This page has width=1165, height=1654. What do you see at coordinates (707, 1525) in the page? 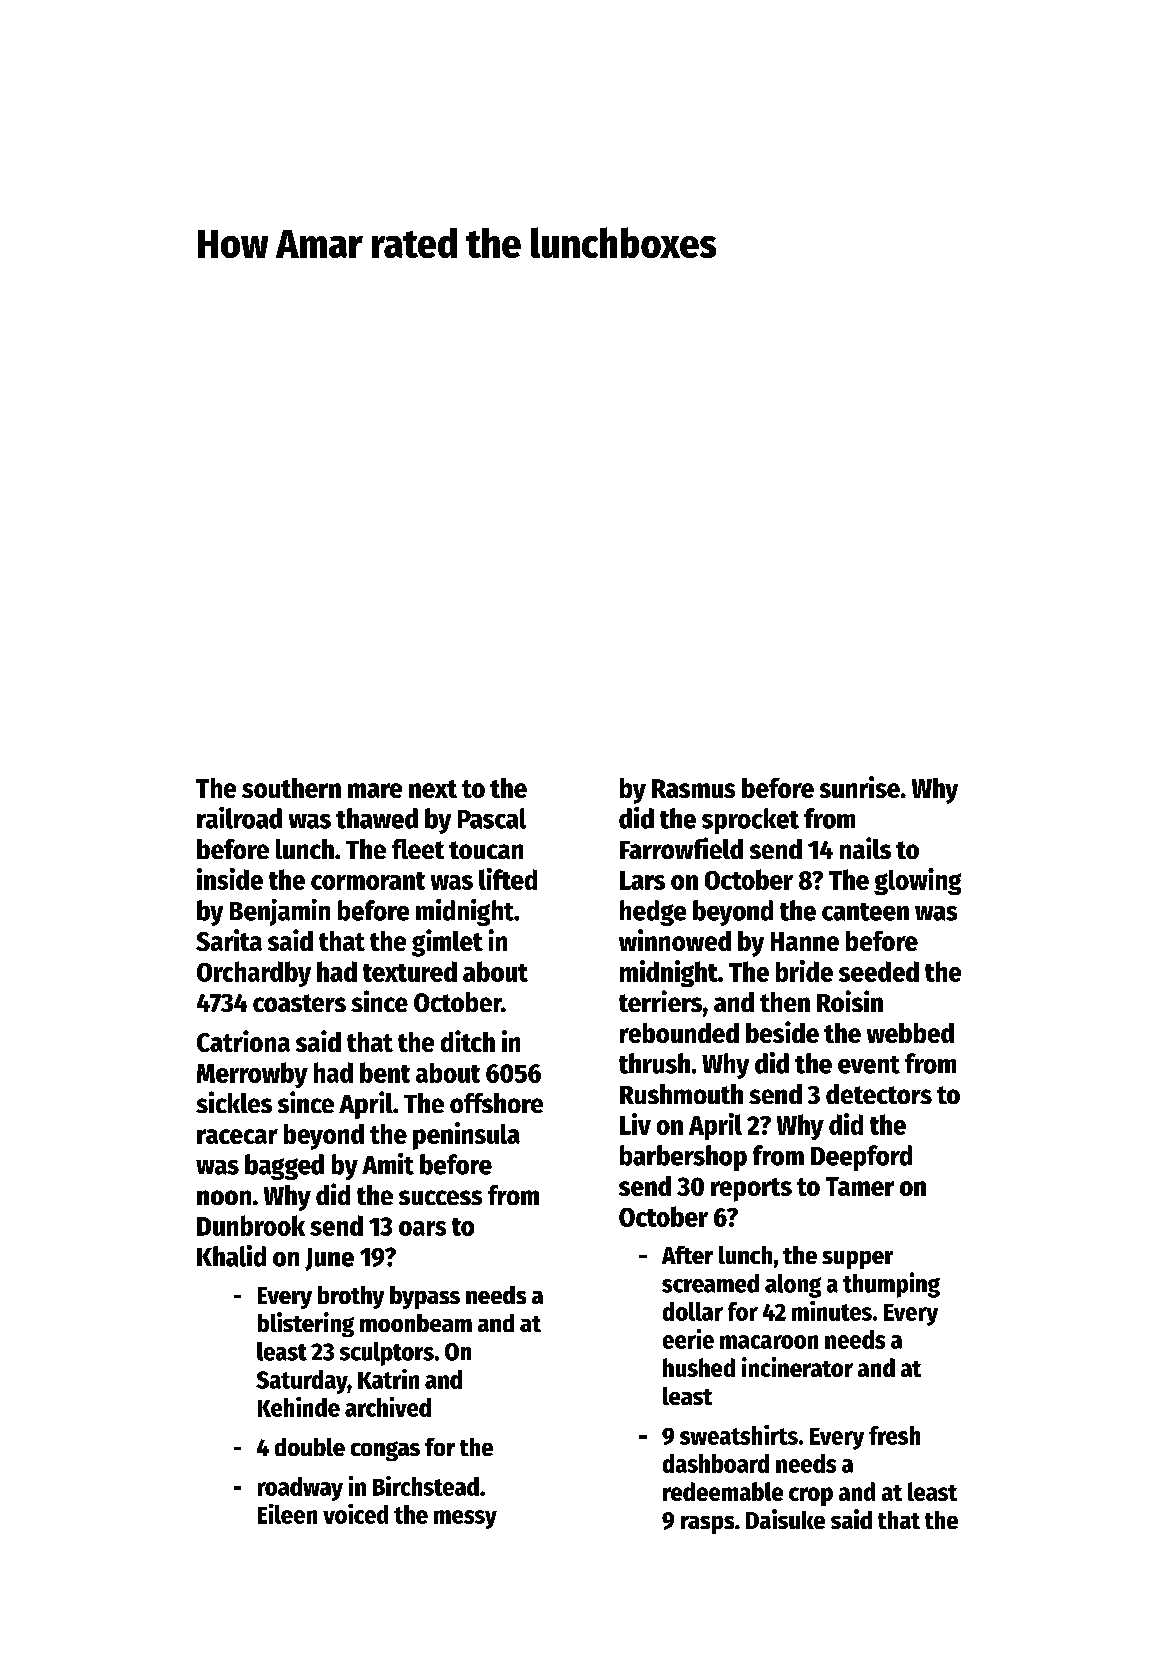
I see `rasps` at bounding box center [707, 1525].
